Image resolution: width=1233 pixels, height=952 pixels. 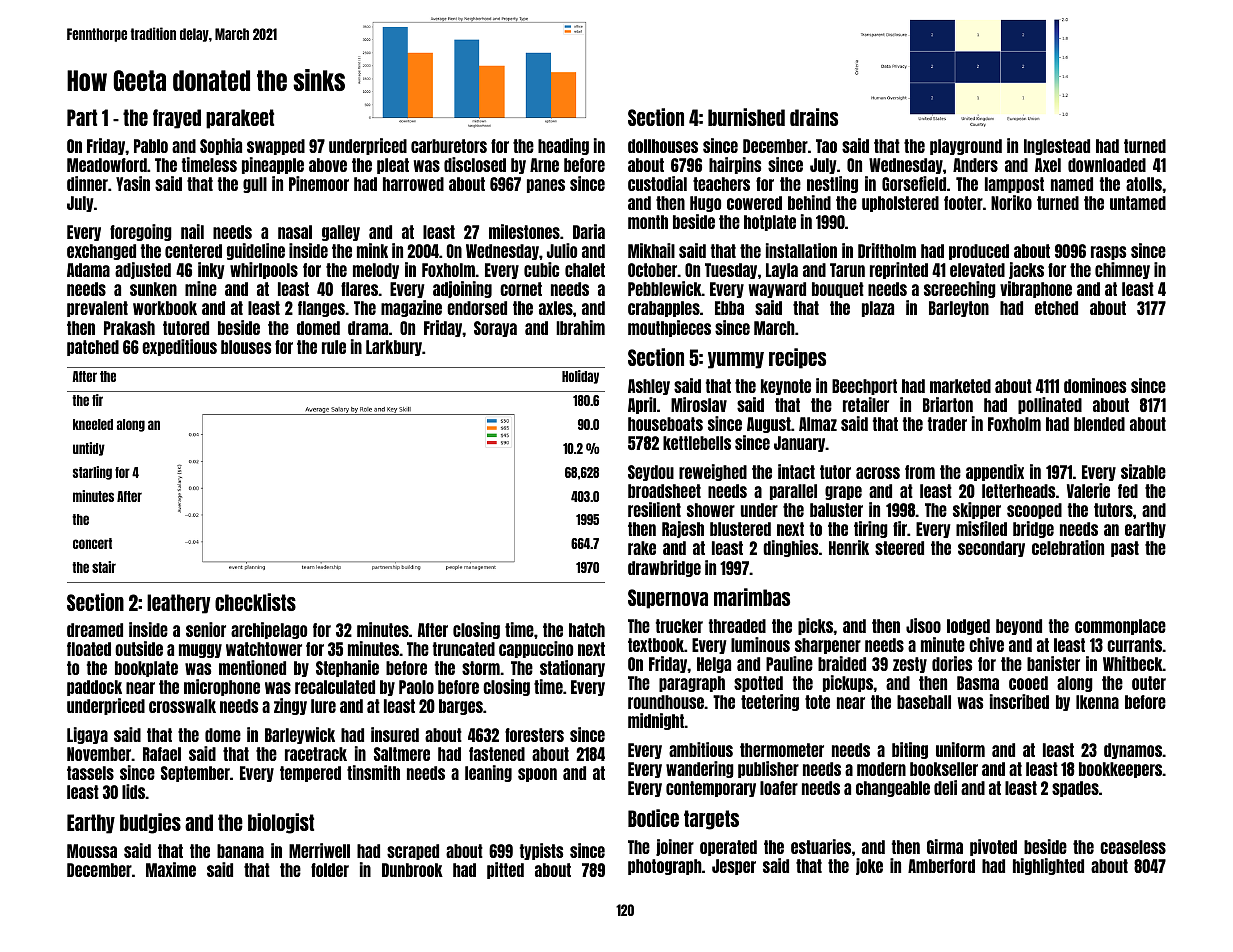 I want to click on typists, so click(x=541, y=851).
